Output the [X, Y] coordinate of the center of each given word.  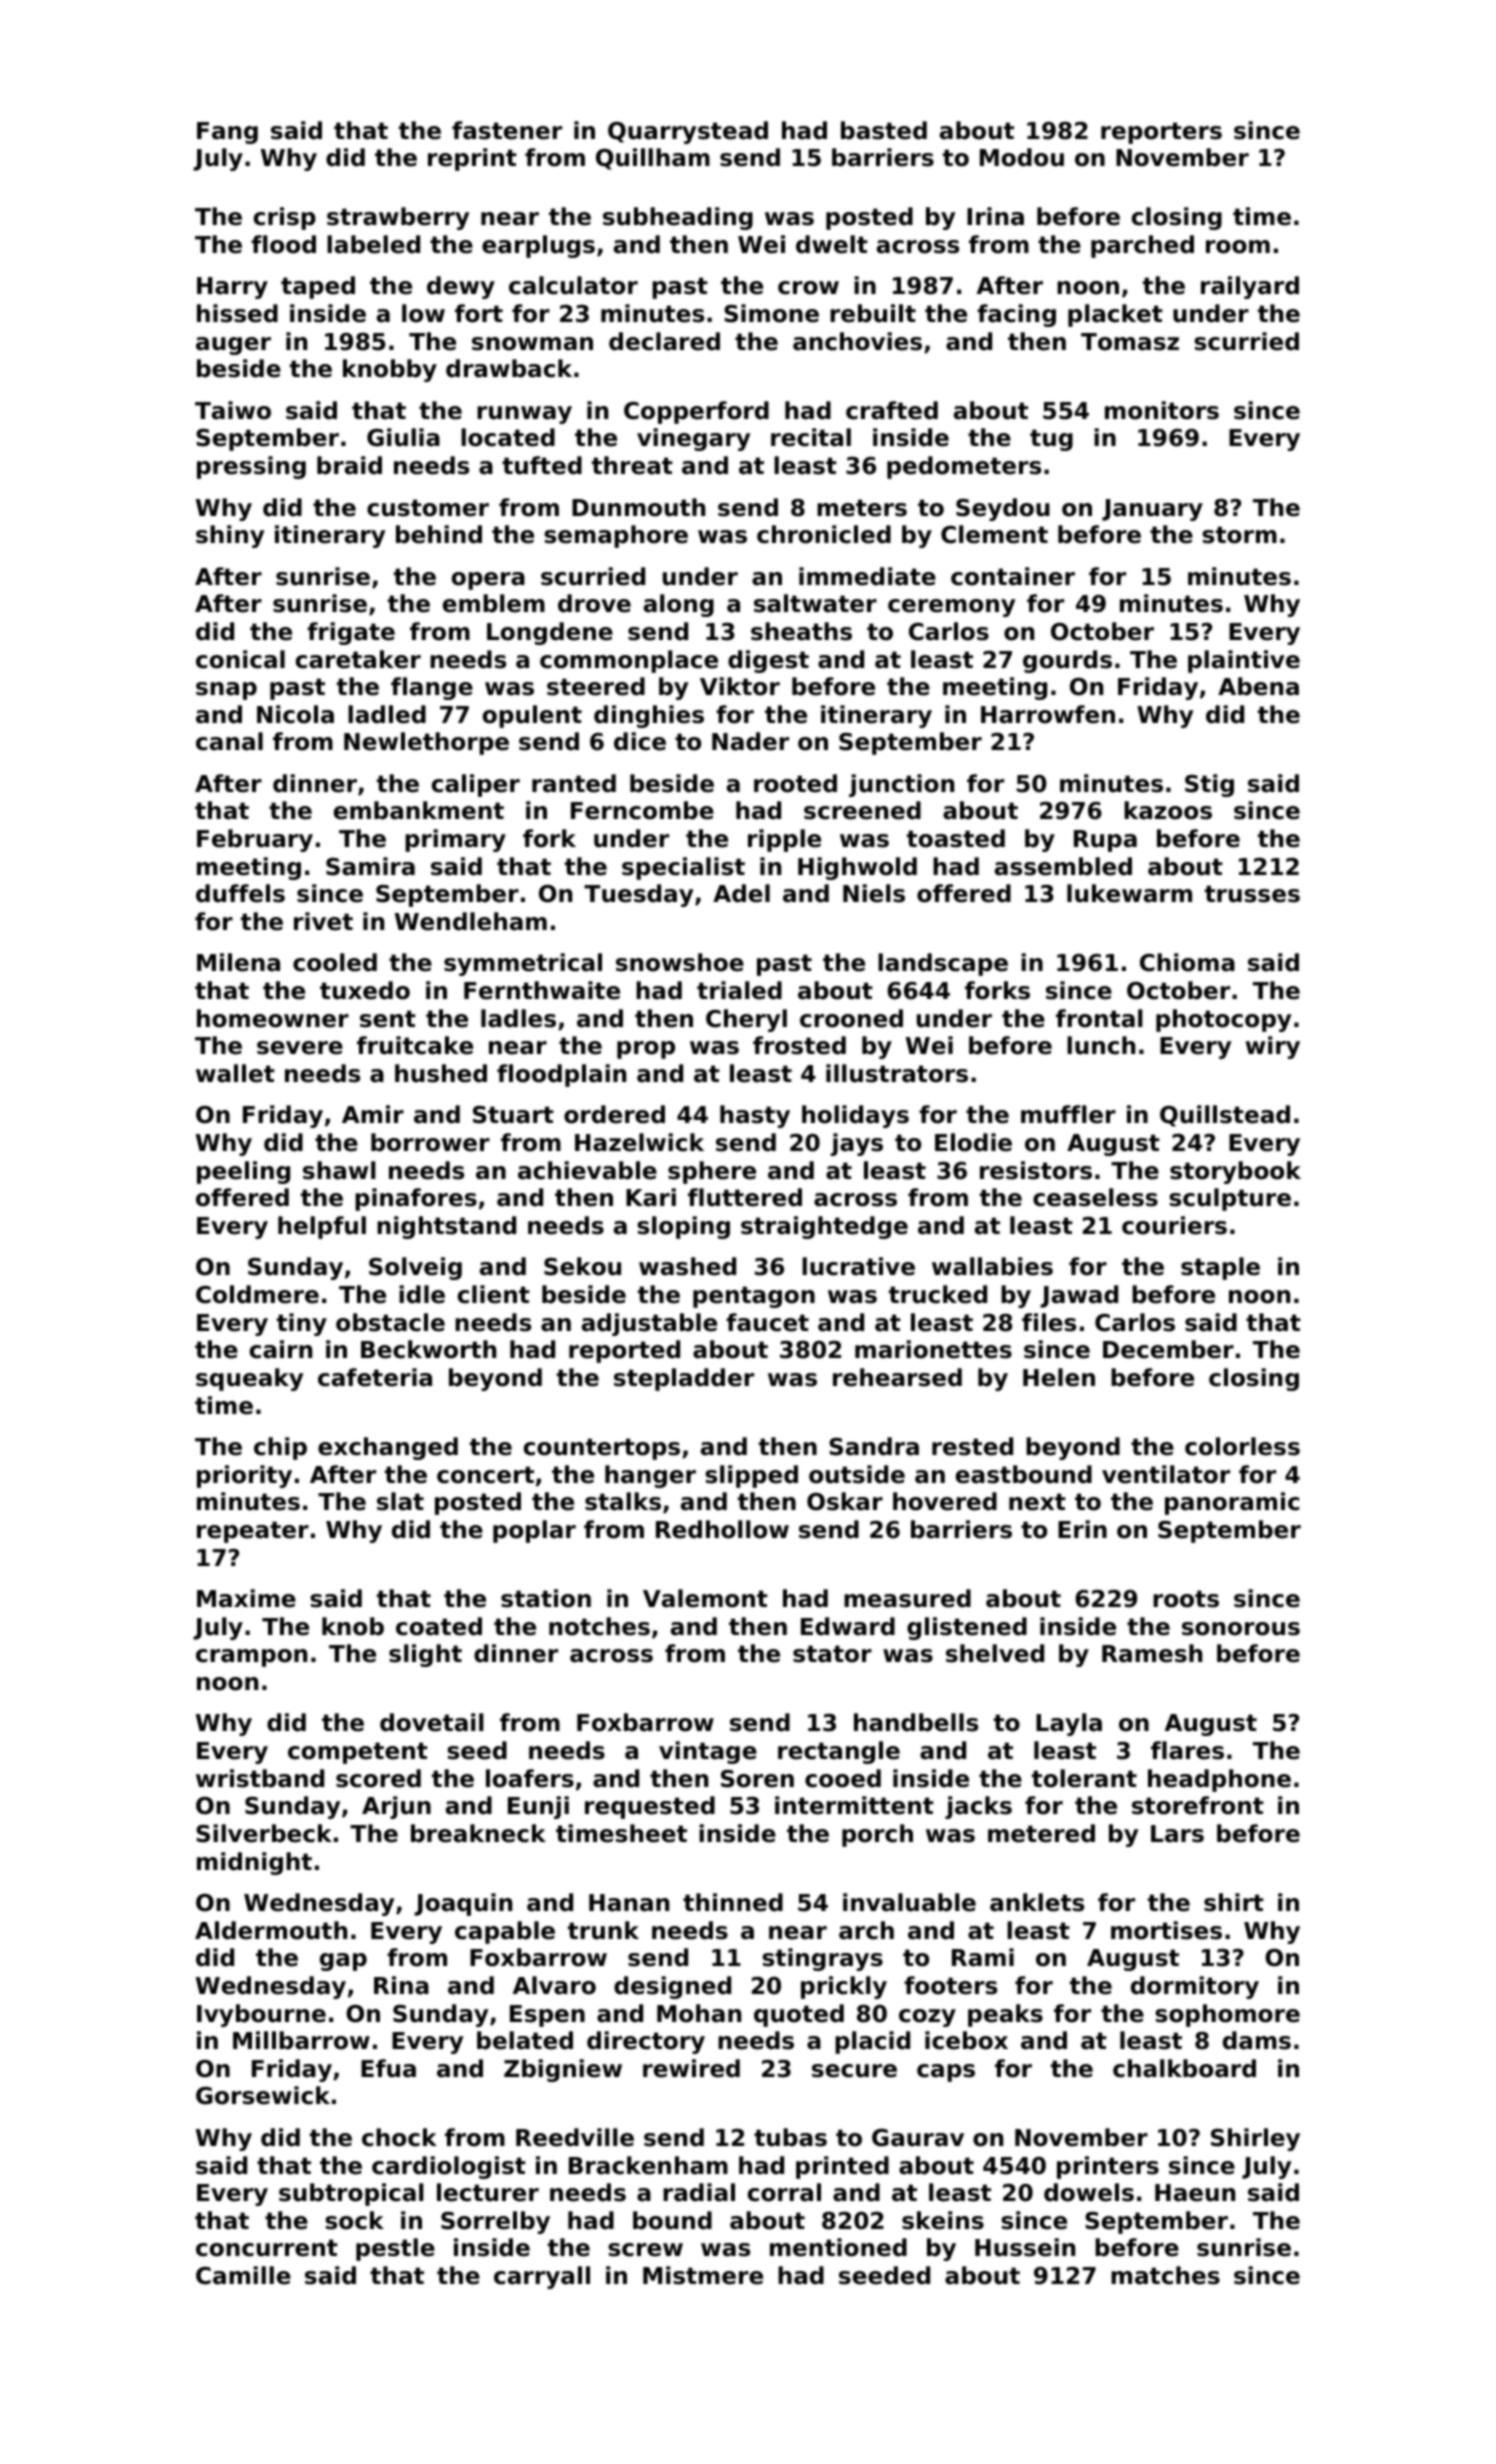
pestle [395, 2249]
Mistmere [703, 2275]
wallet [235, 1073]
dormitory [1195, 1987]
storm [1239, 535]
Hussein [1025, 2247]
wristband [260, 1778]
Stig [1209, 785]
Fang [227, 133]
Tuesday [638, 895]
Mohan [699, 2013]
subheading [678, 218]
